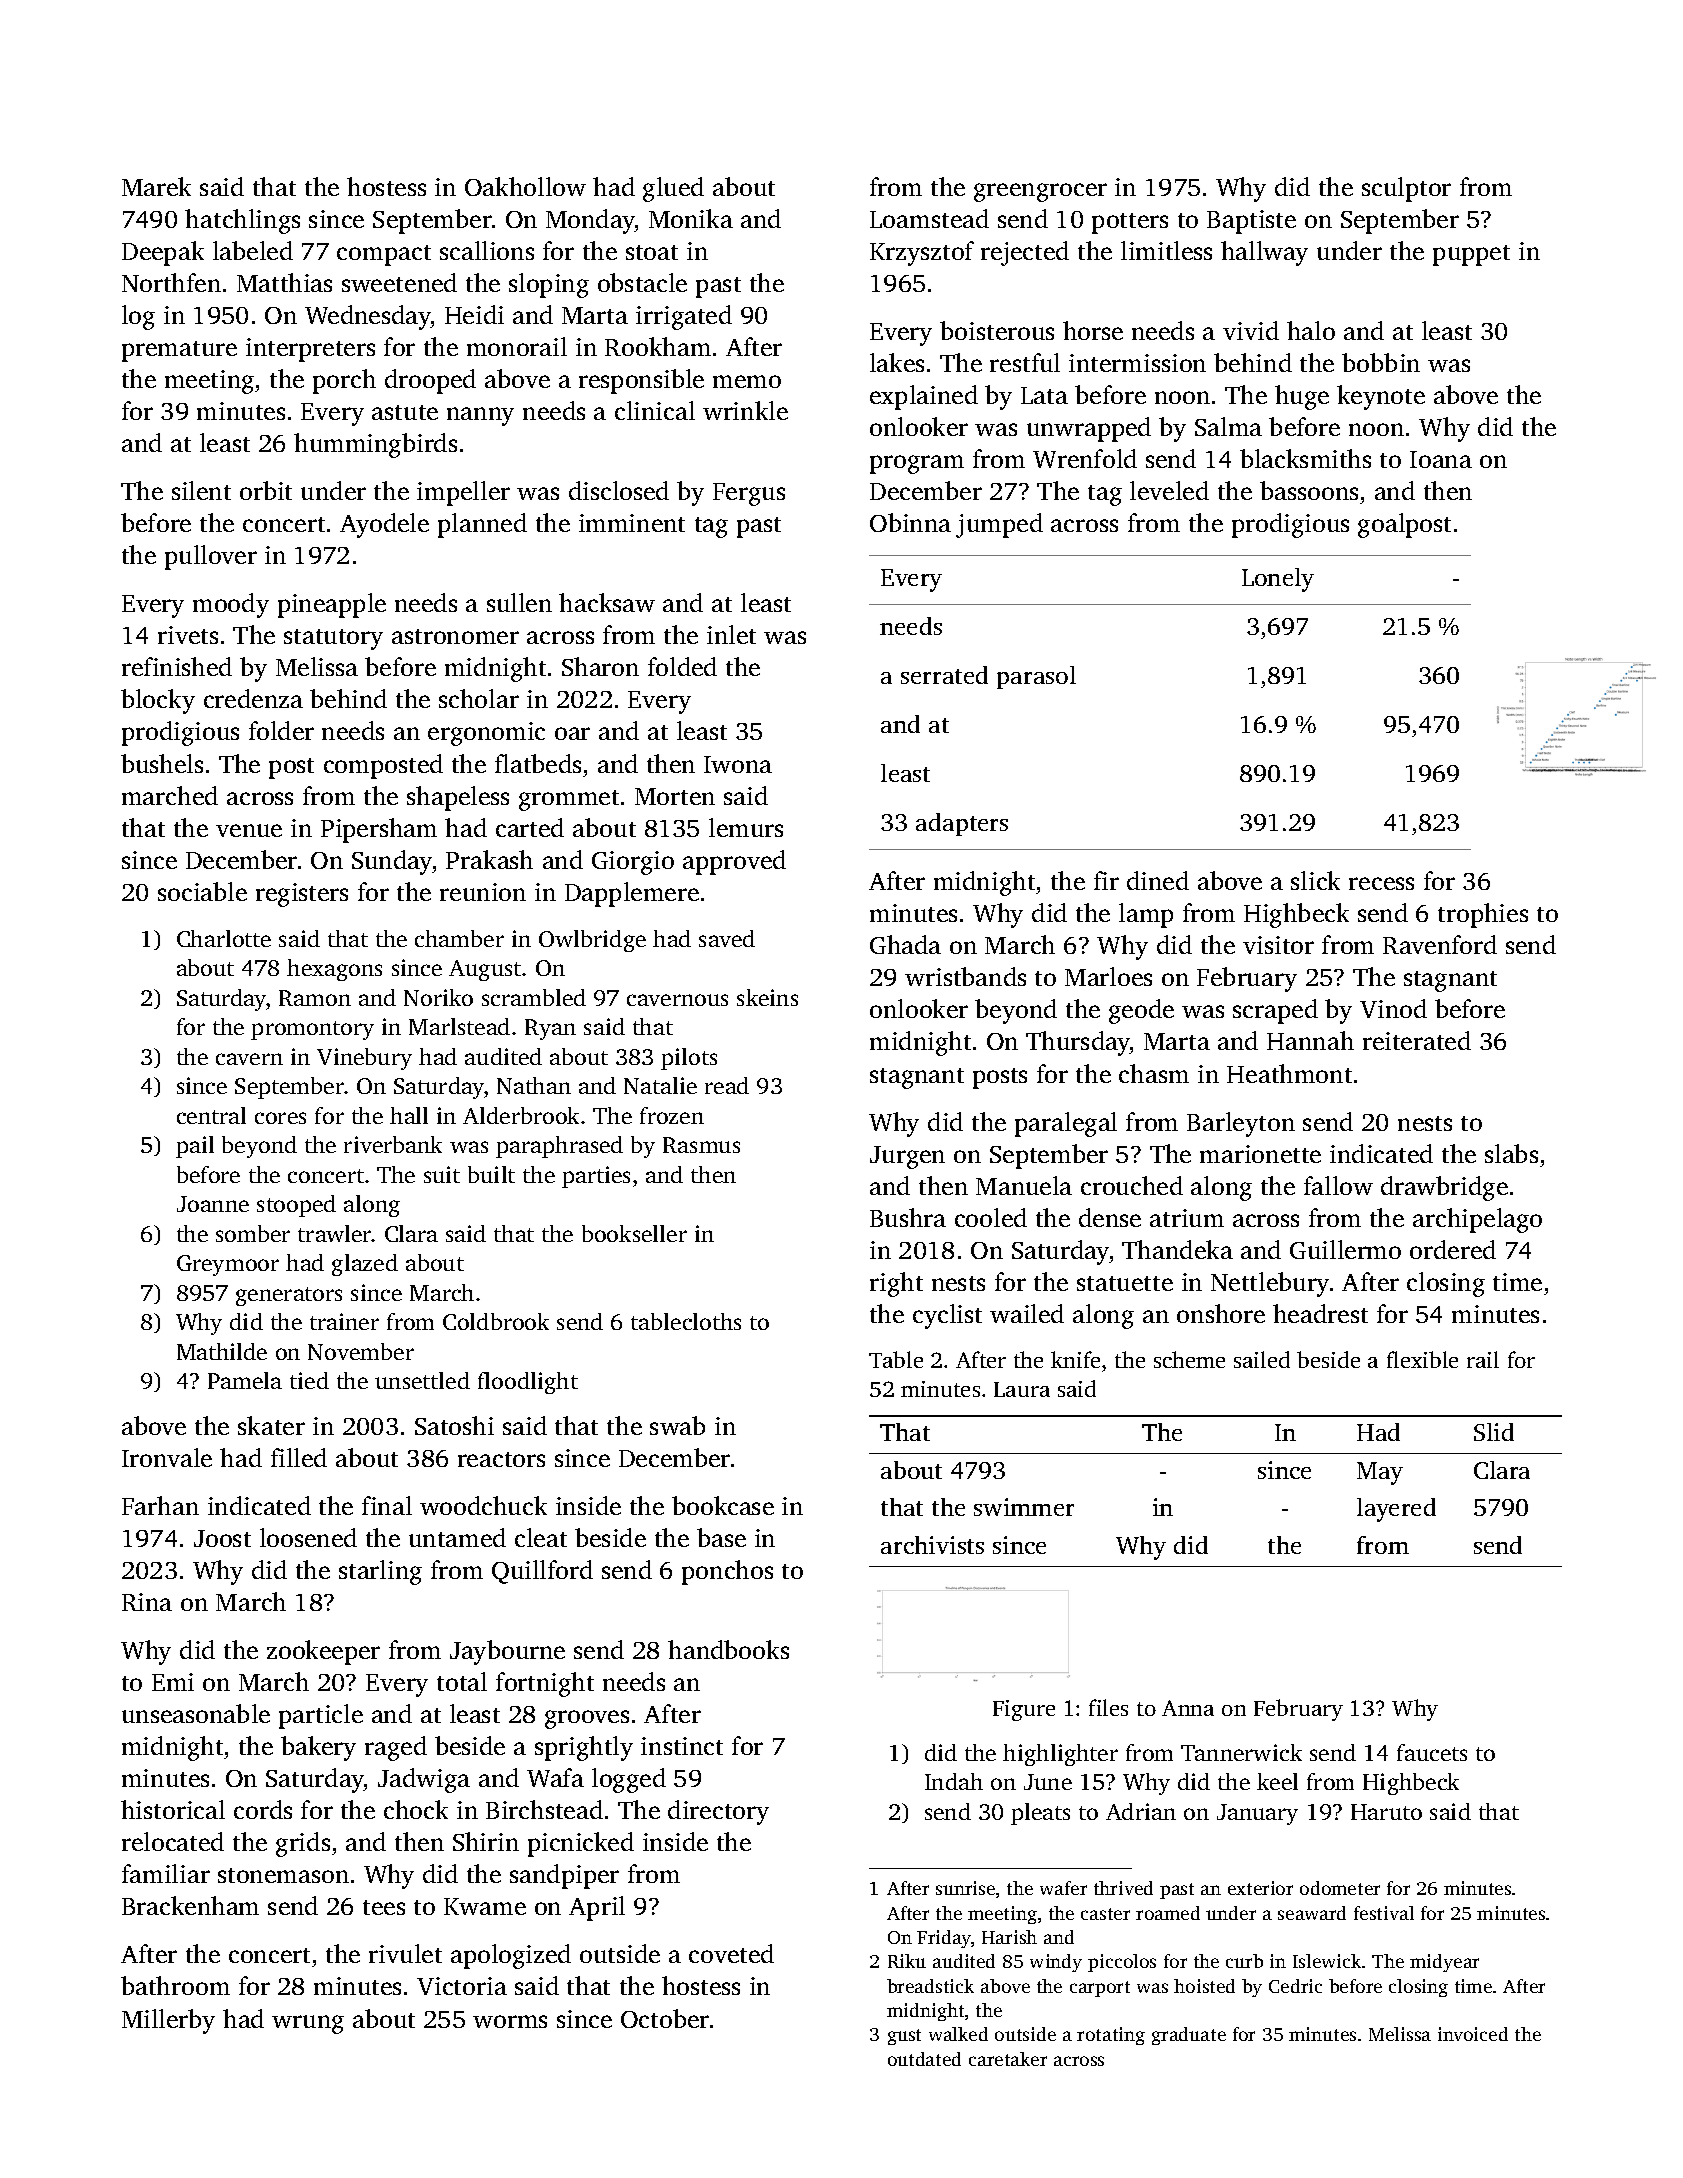 Image resolution: width=1683 pixels, height=2178 pixels. I want to click on untamed, so click(457, 1537).
